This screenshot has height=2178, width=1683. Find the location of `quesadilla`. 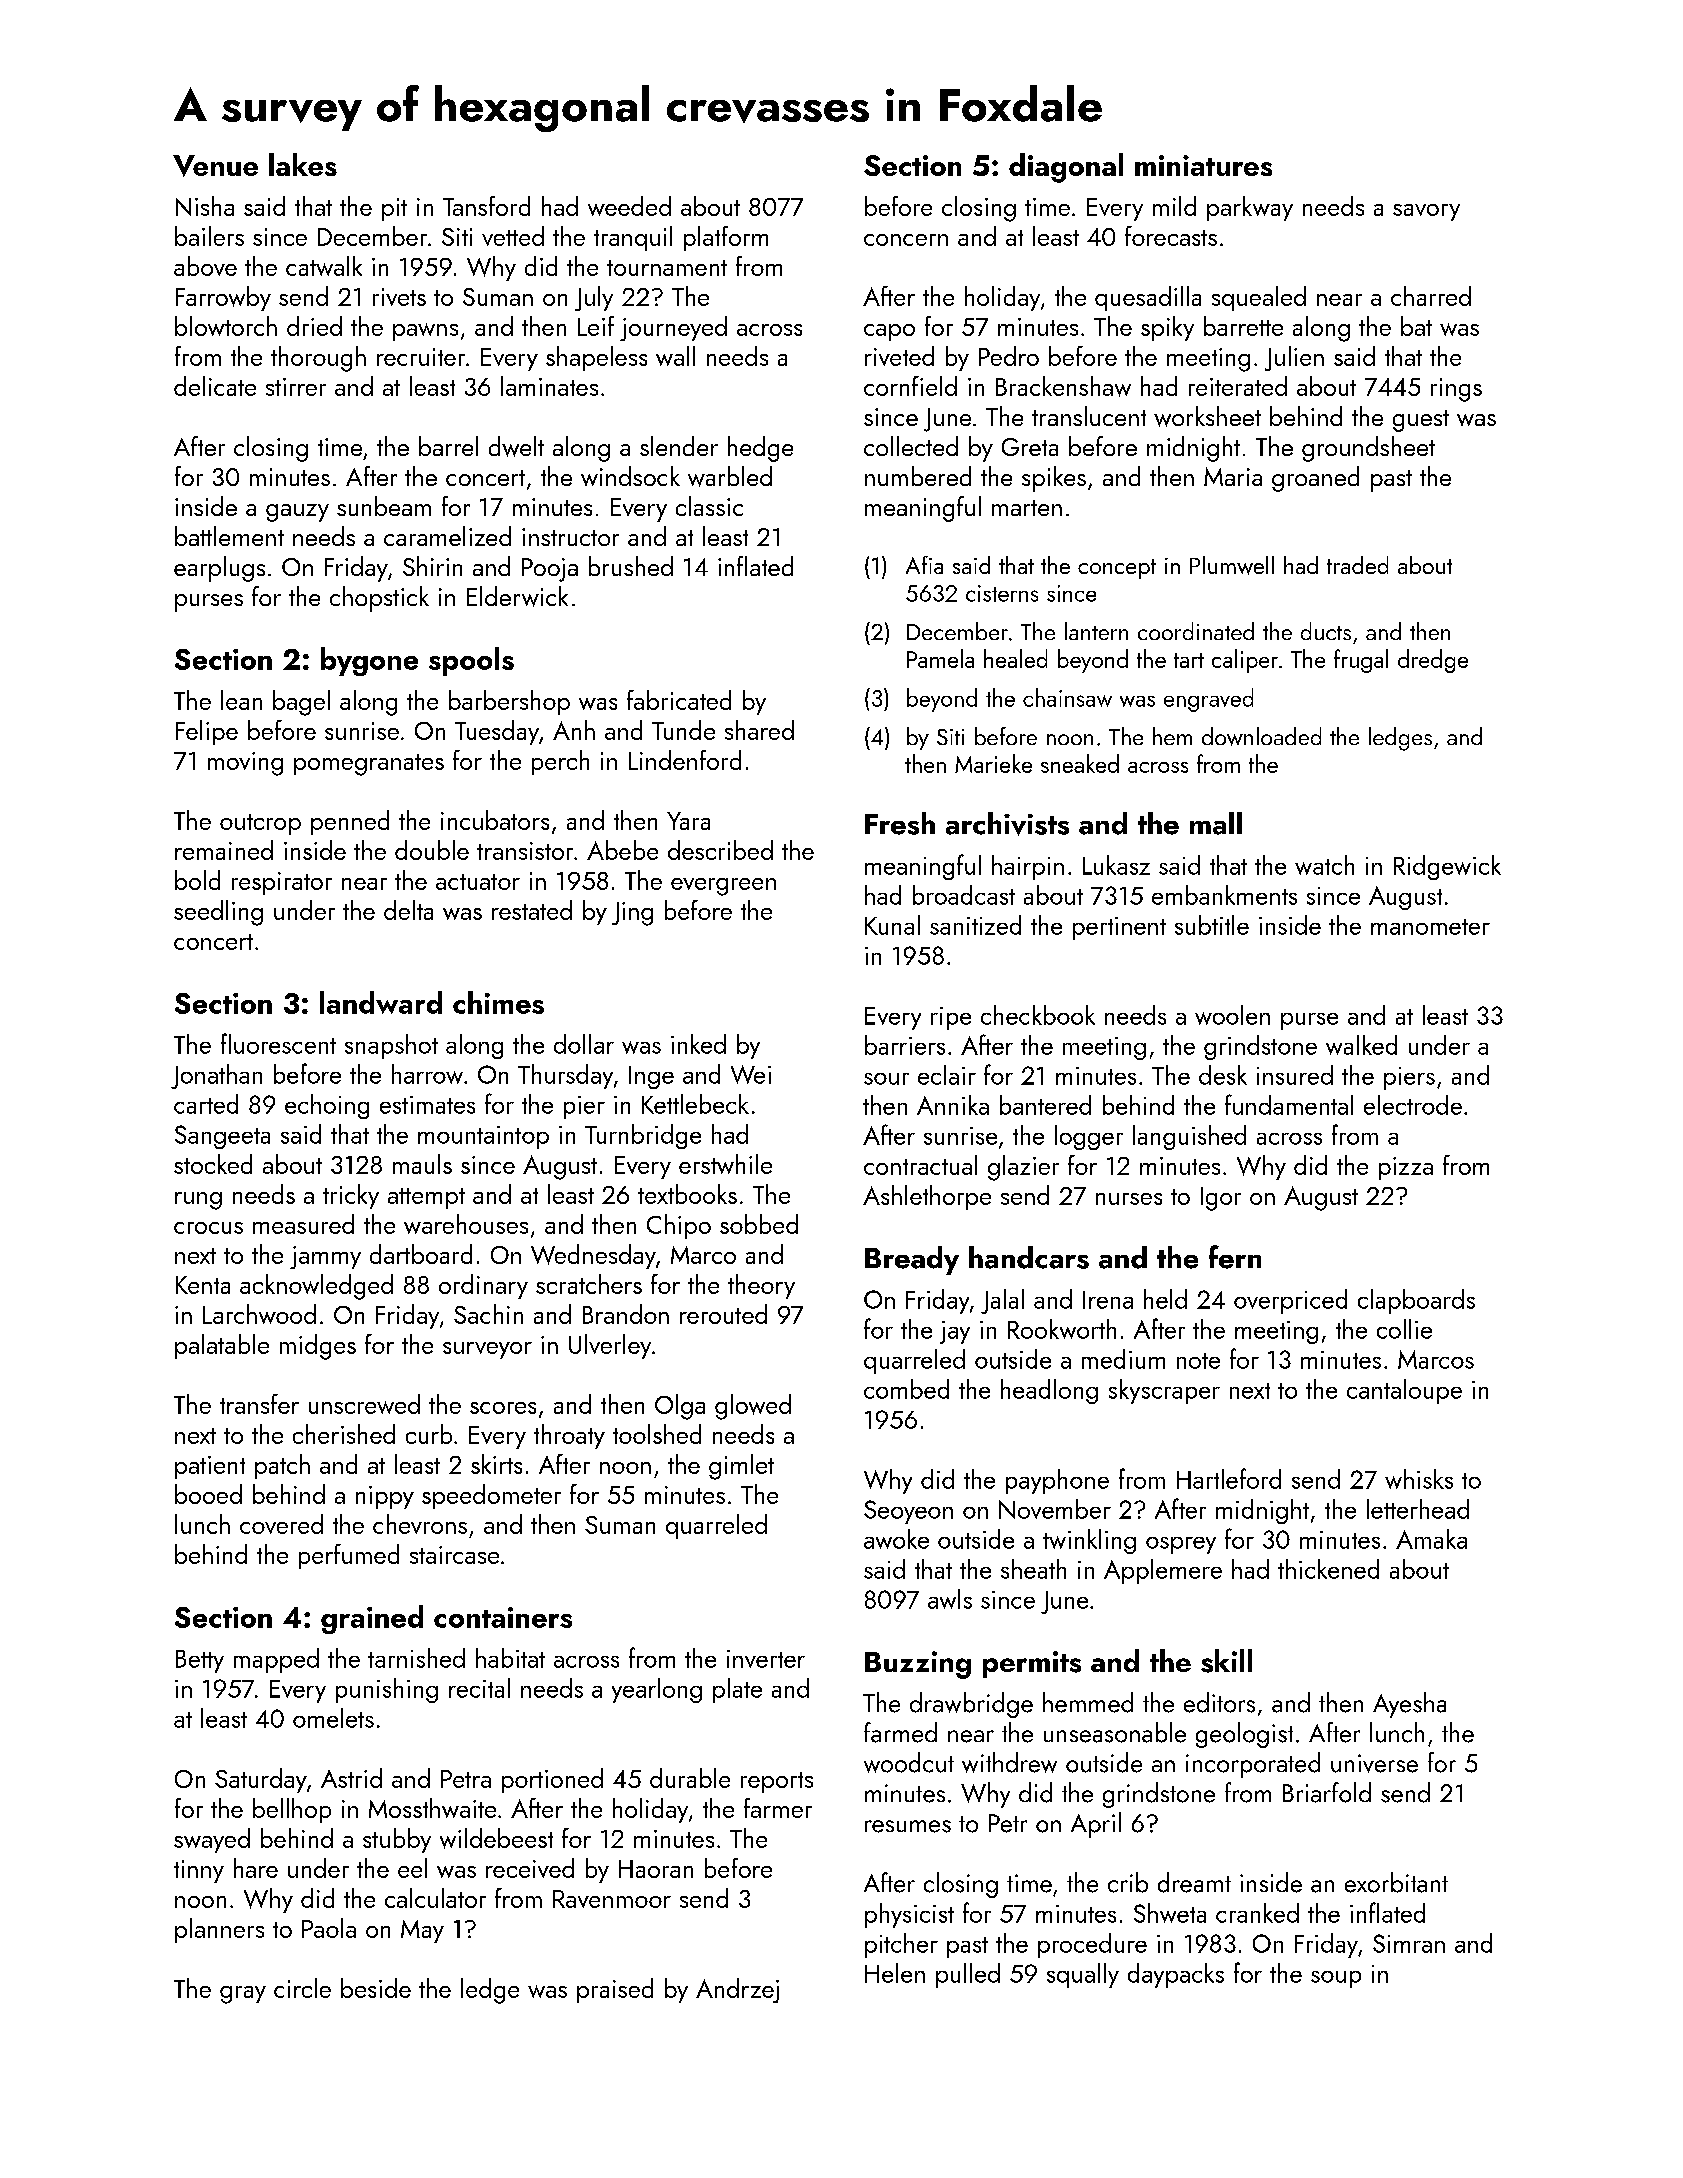

quesadilla is located at coordinates (1148, 298).
